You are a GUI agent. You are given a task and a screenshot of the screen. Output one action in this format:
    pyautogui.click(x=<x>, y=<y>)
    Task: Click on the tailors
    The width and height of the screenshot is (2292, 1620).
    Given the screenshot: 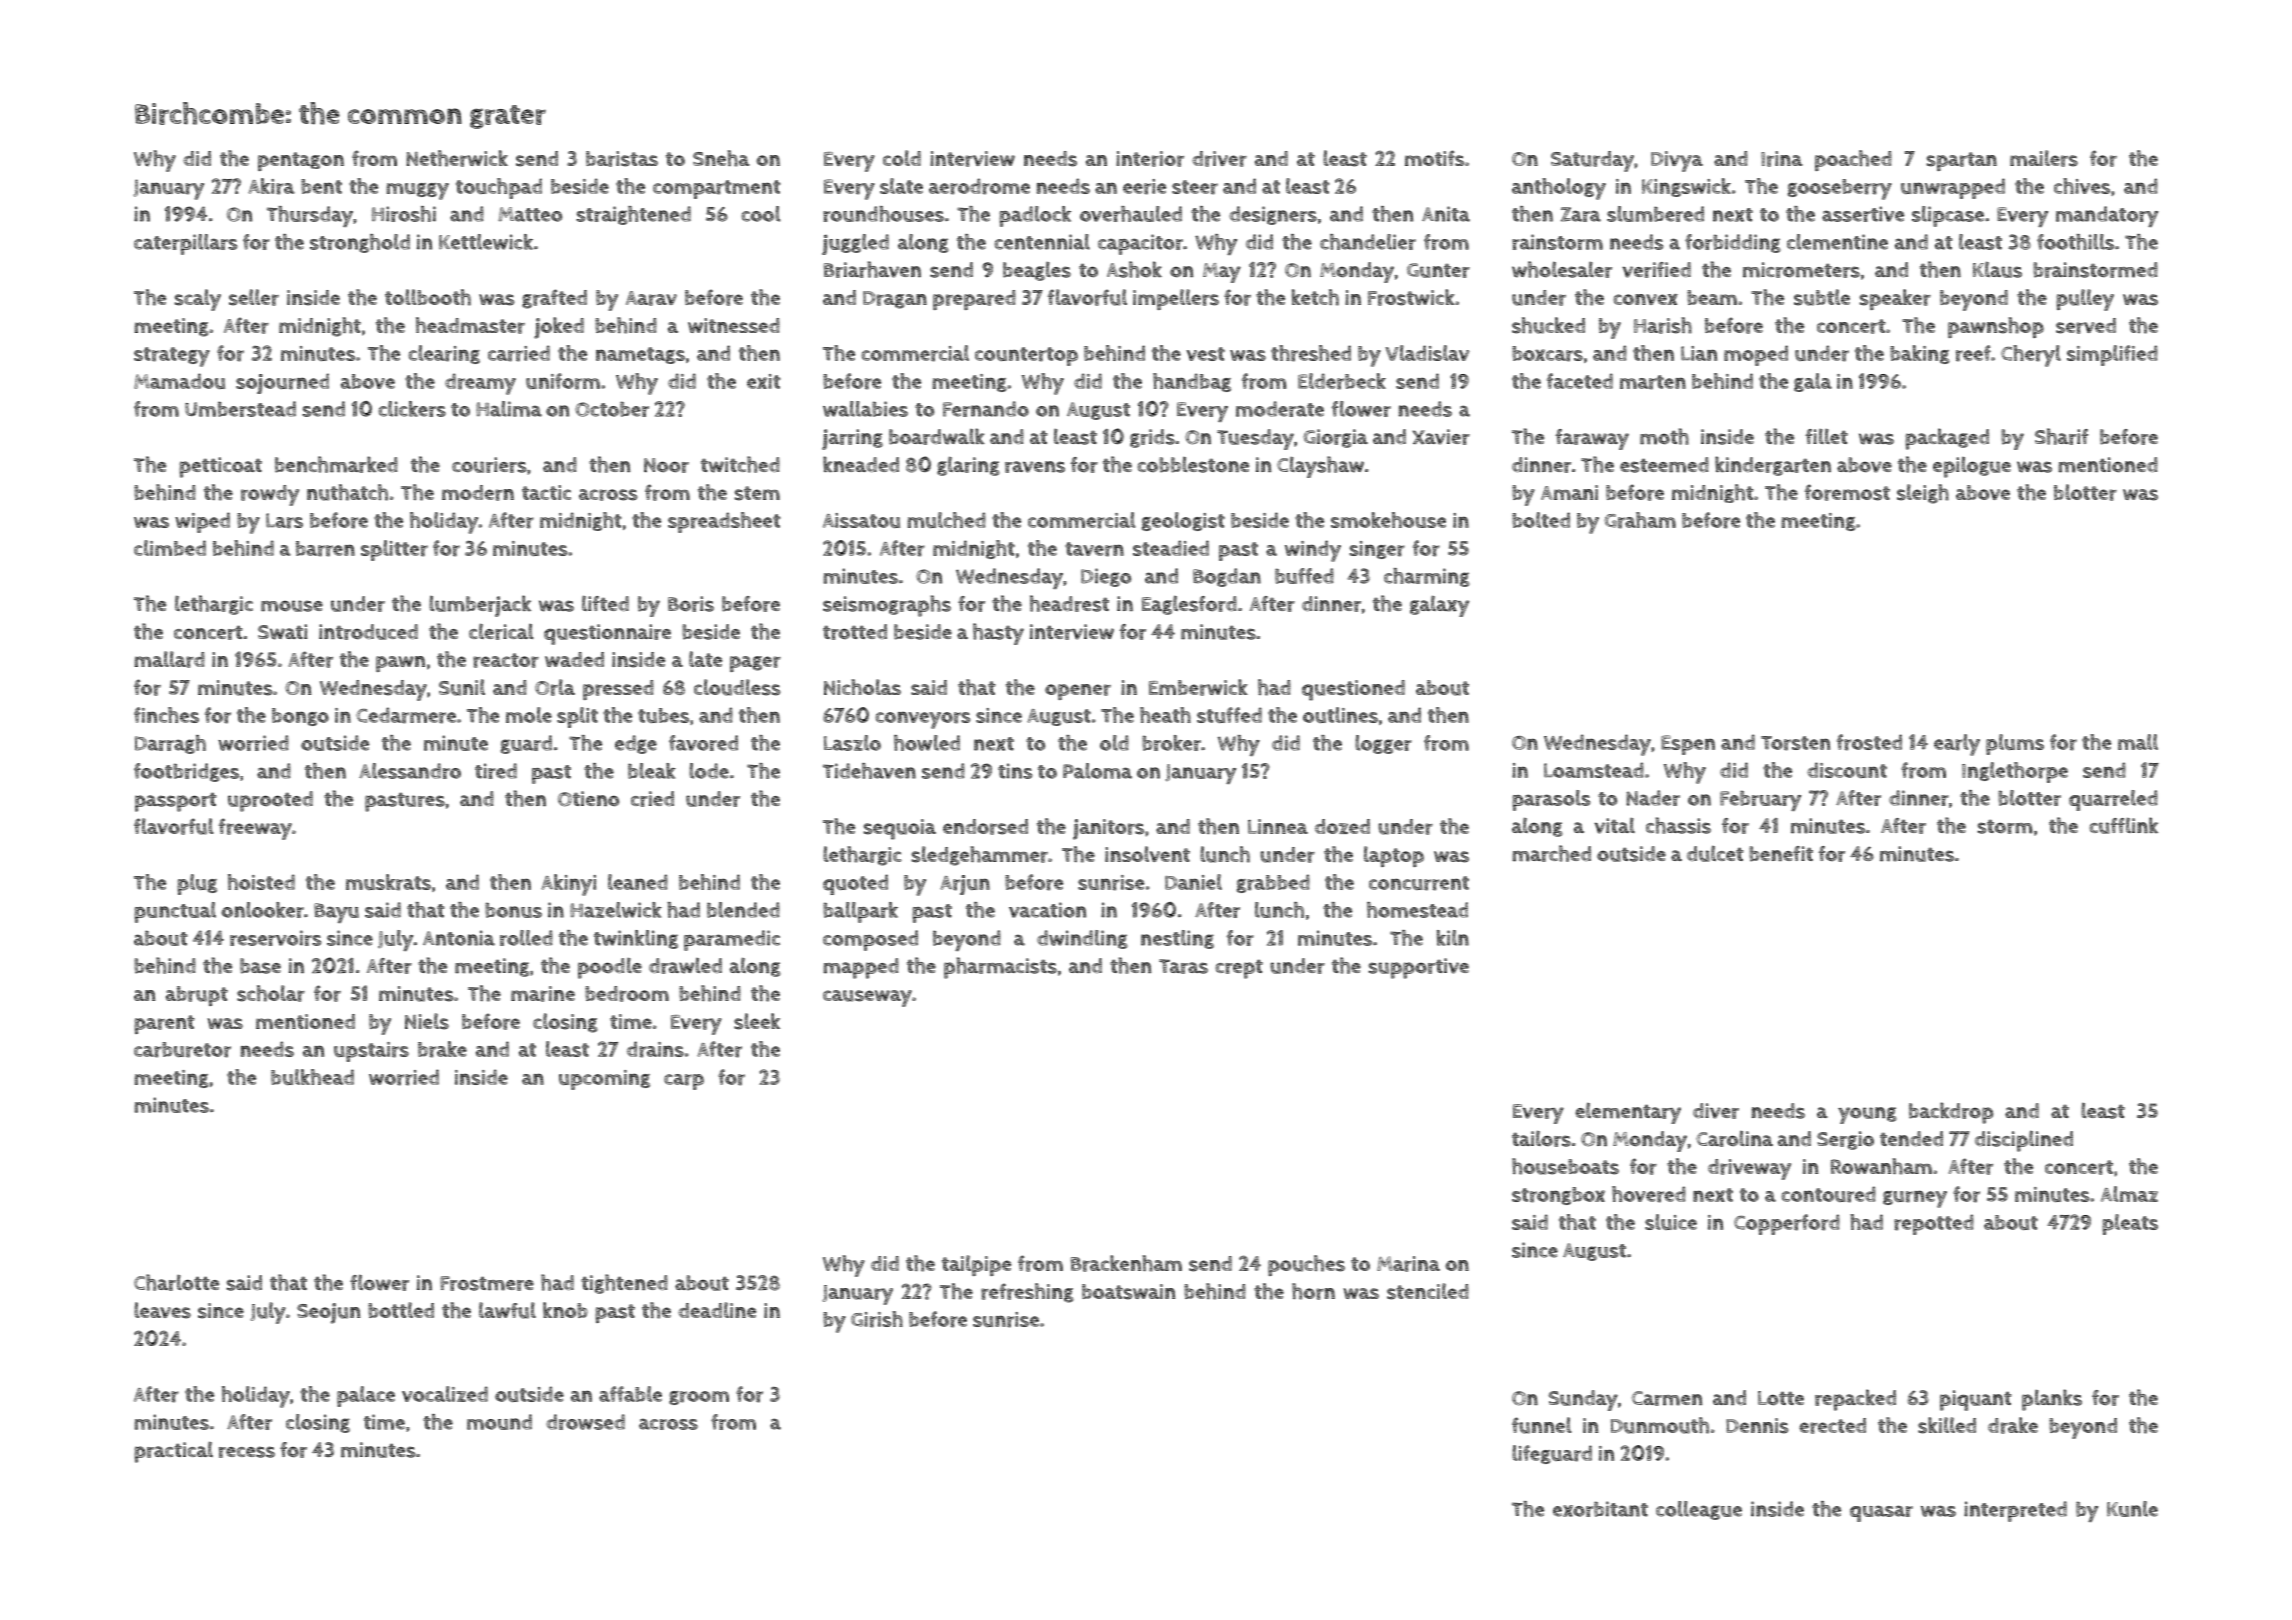 What is the action you would take?
    pyautogui.click(x=1541, y=1138)
